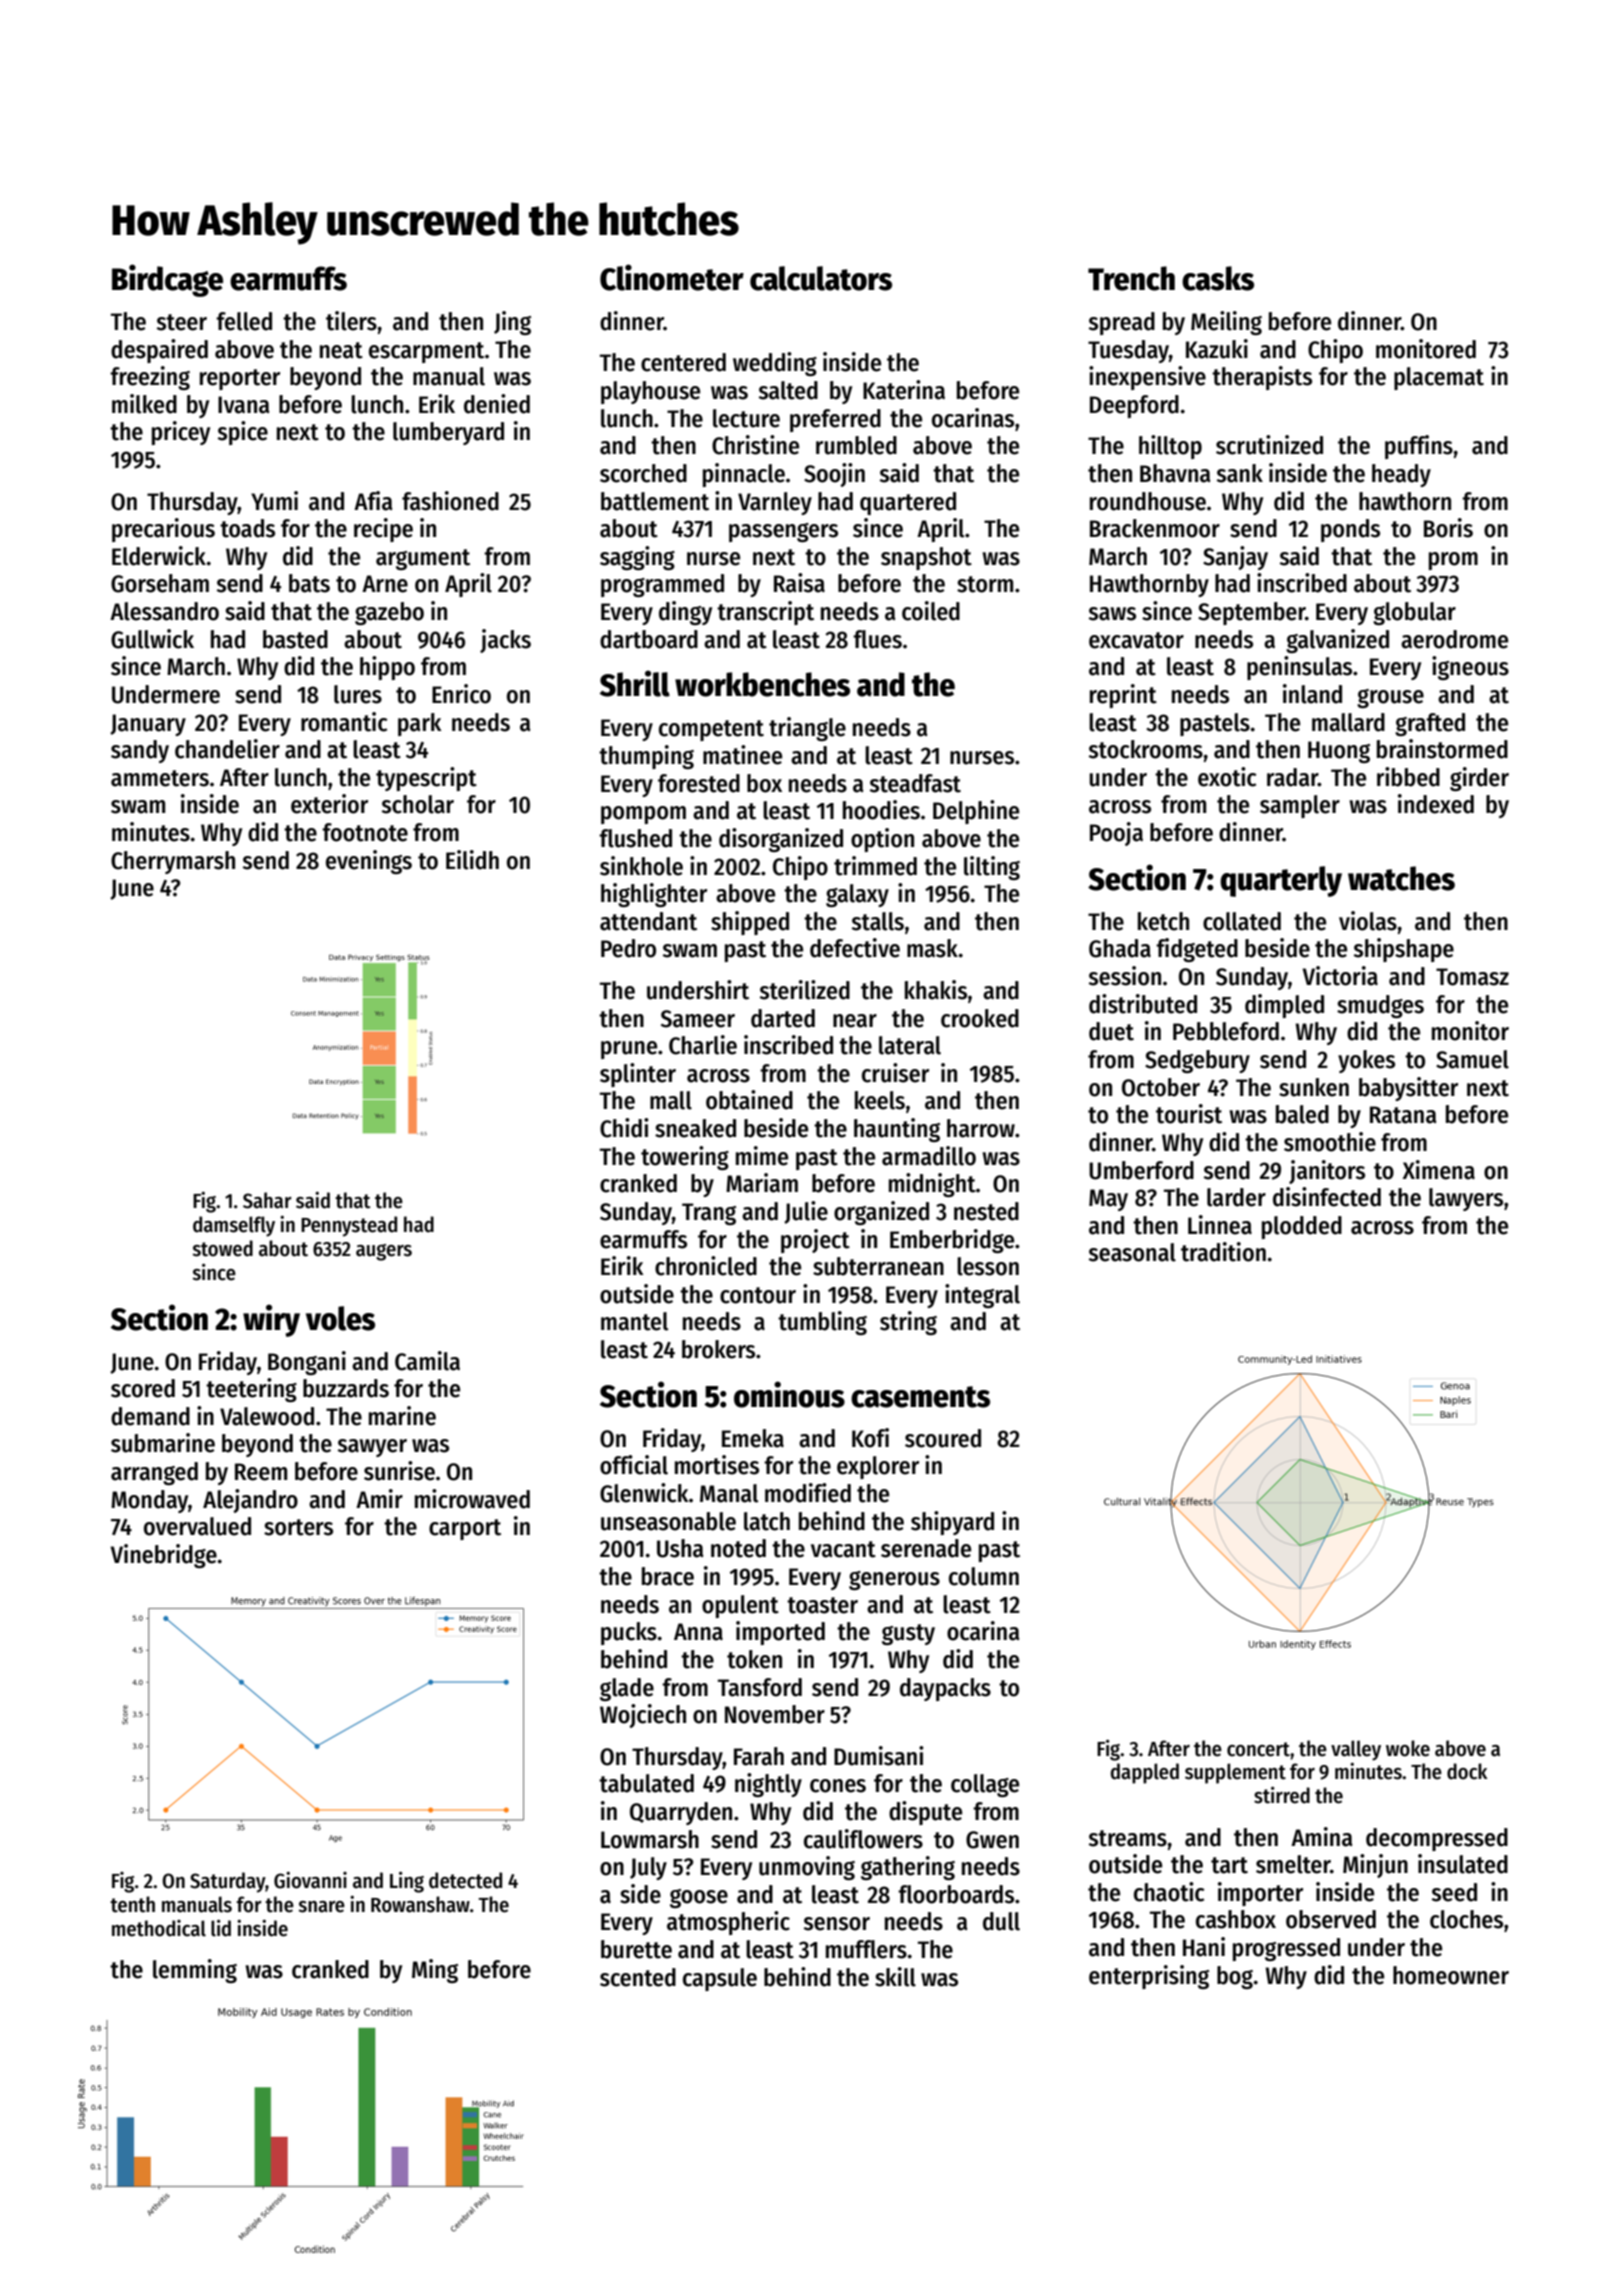 Image resolution: width=1620 pixels, height=2292 pixels. Describe the element at coordinates (624, 1128) in the screenshot. I see `Chidi` at that location.
